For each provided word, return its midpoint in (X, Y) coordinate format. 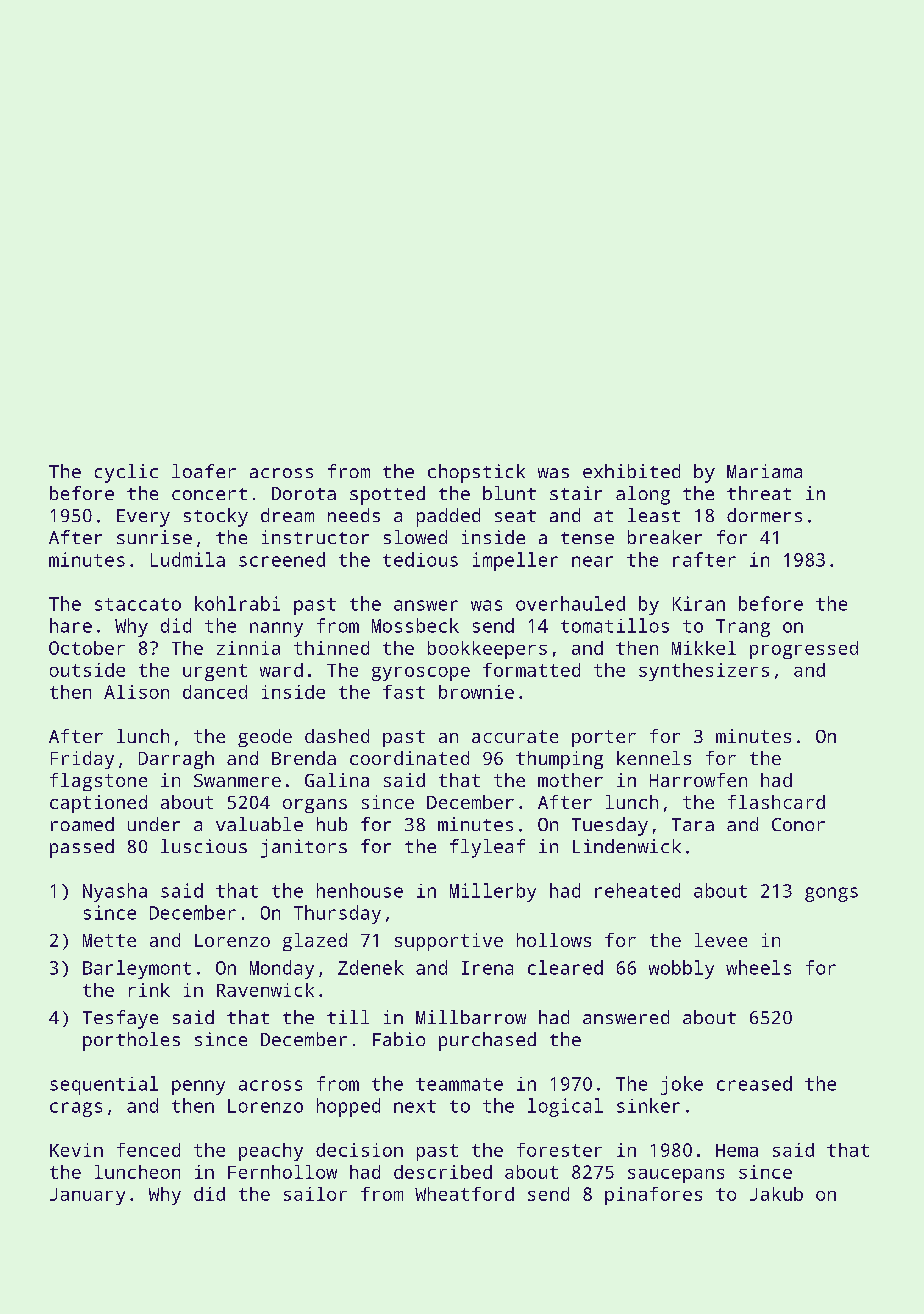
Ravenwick (265, 990)
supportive (449, 942)
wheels (758, 967)
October (87, 648)
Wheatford (464, 1194)
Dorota (304, 493)
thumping (559, 760)
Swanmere (237, 780)
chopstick (476, 473)
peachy (271, 1152)
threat (759, 493)
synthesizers (704, 672)
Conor (798, 824)
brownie (476, 692)
